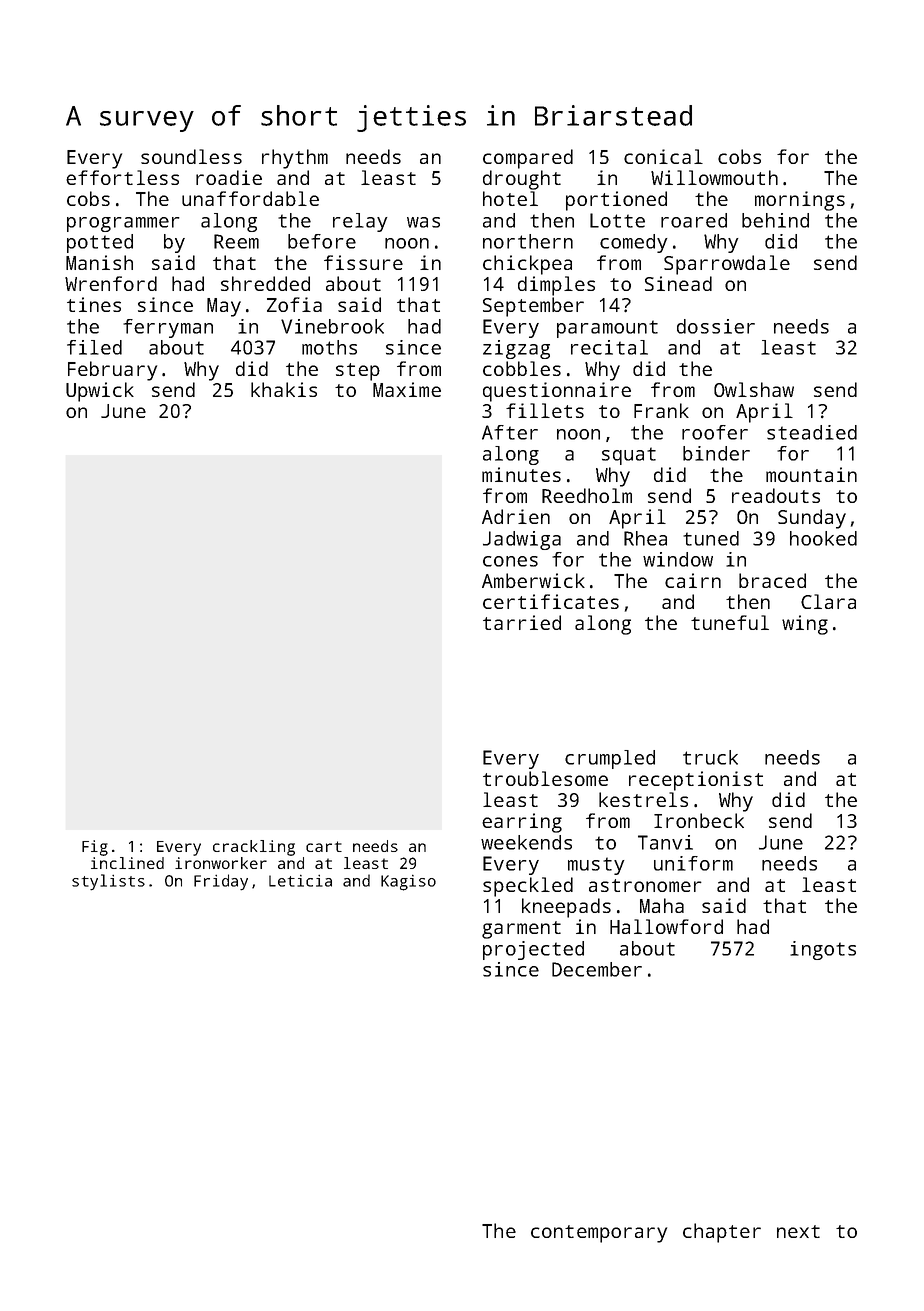 This screenshot has width=924, height=1311. I want to click on effortless, so click(122, 177).
